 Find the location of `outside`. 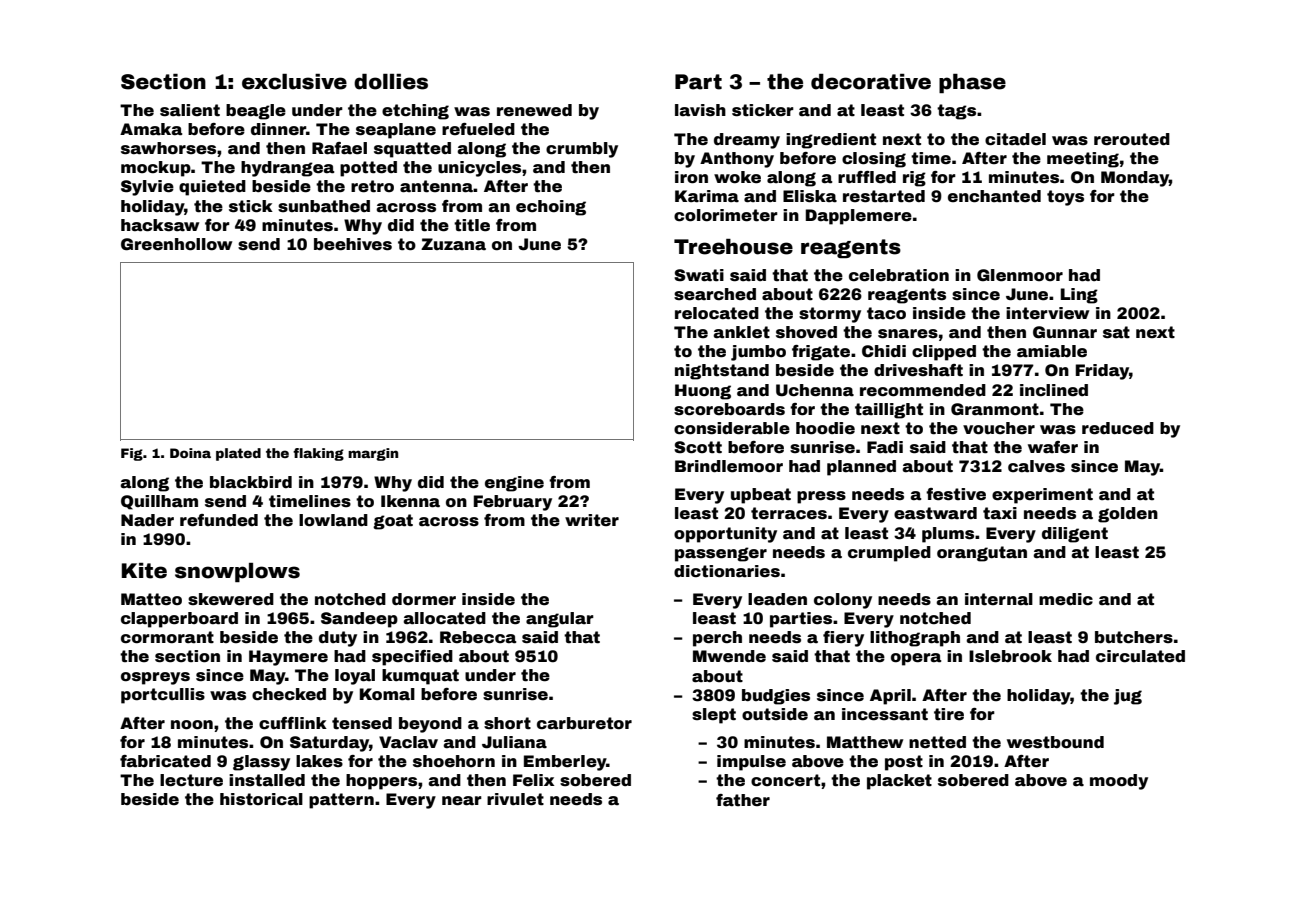

outside is located at coordinates (775, 714).
